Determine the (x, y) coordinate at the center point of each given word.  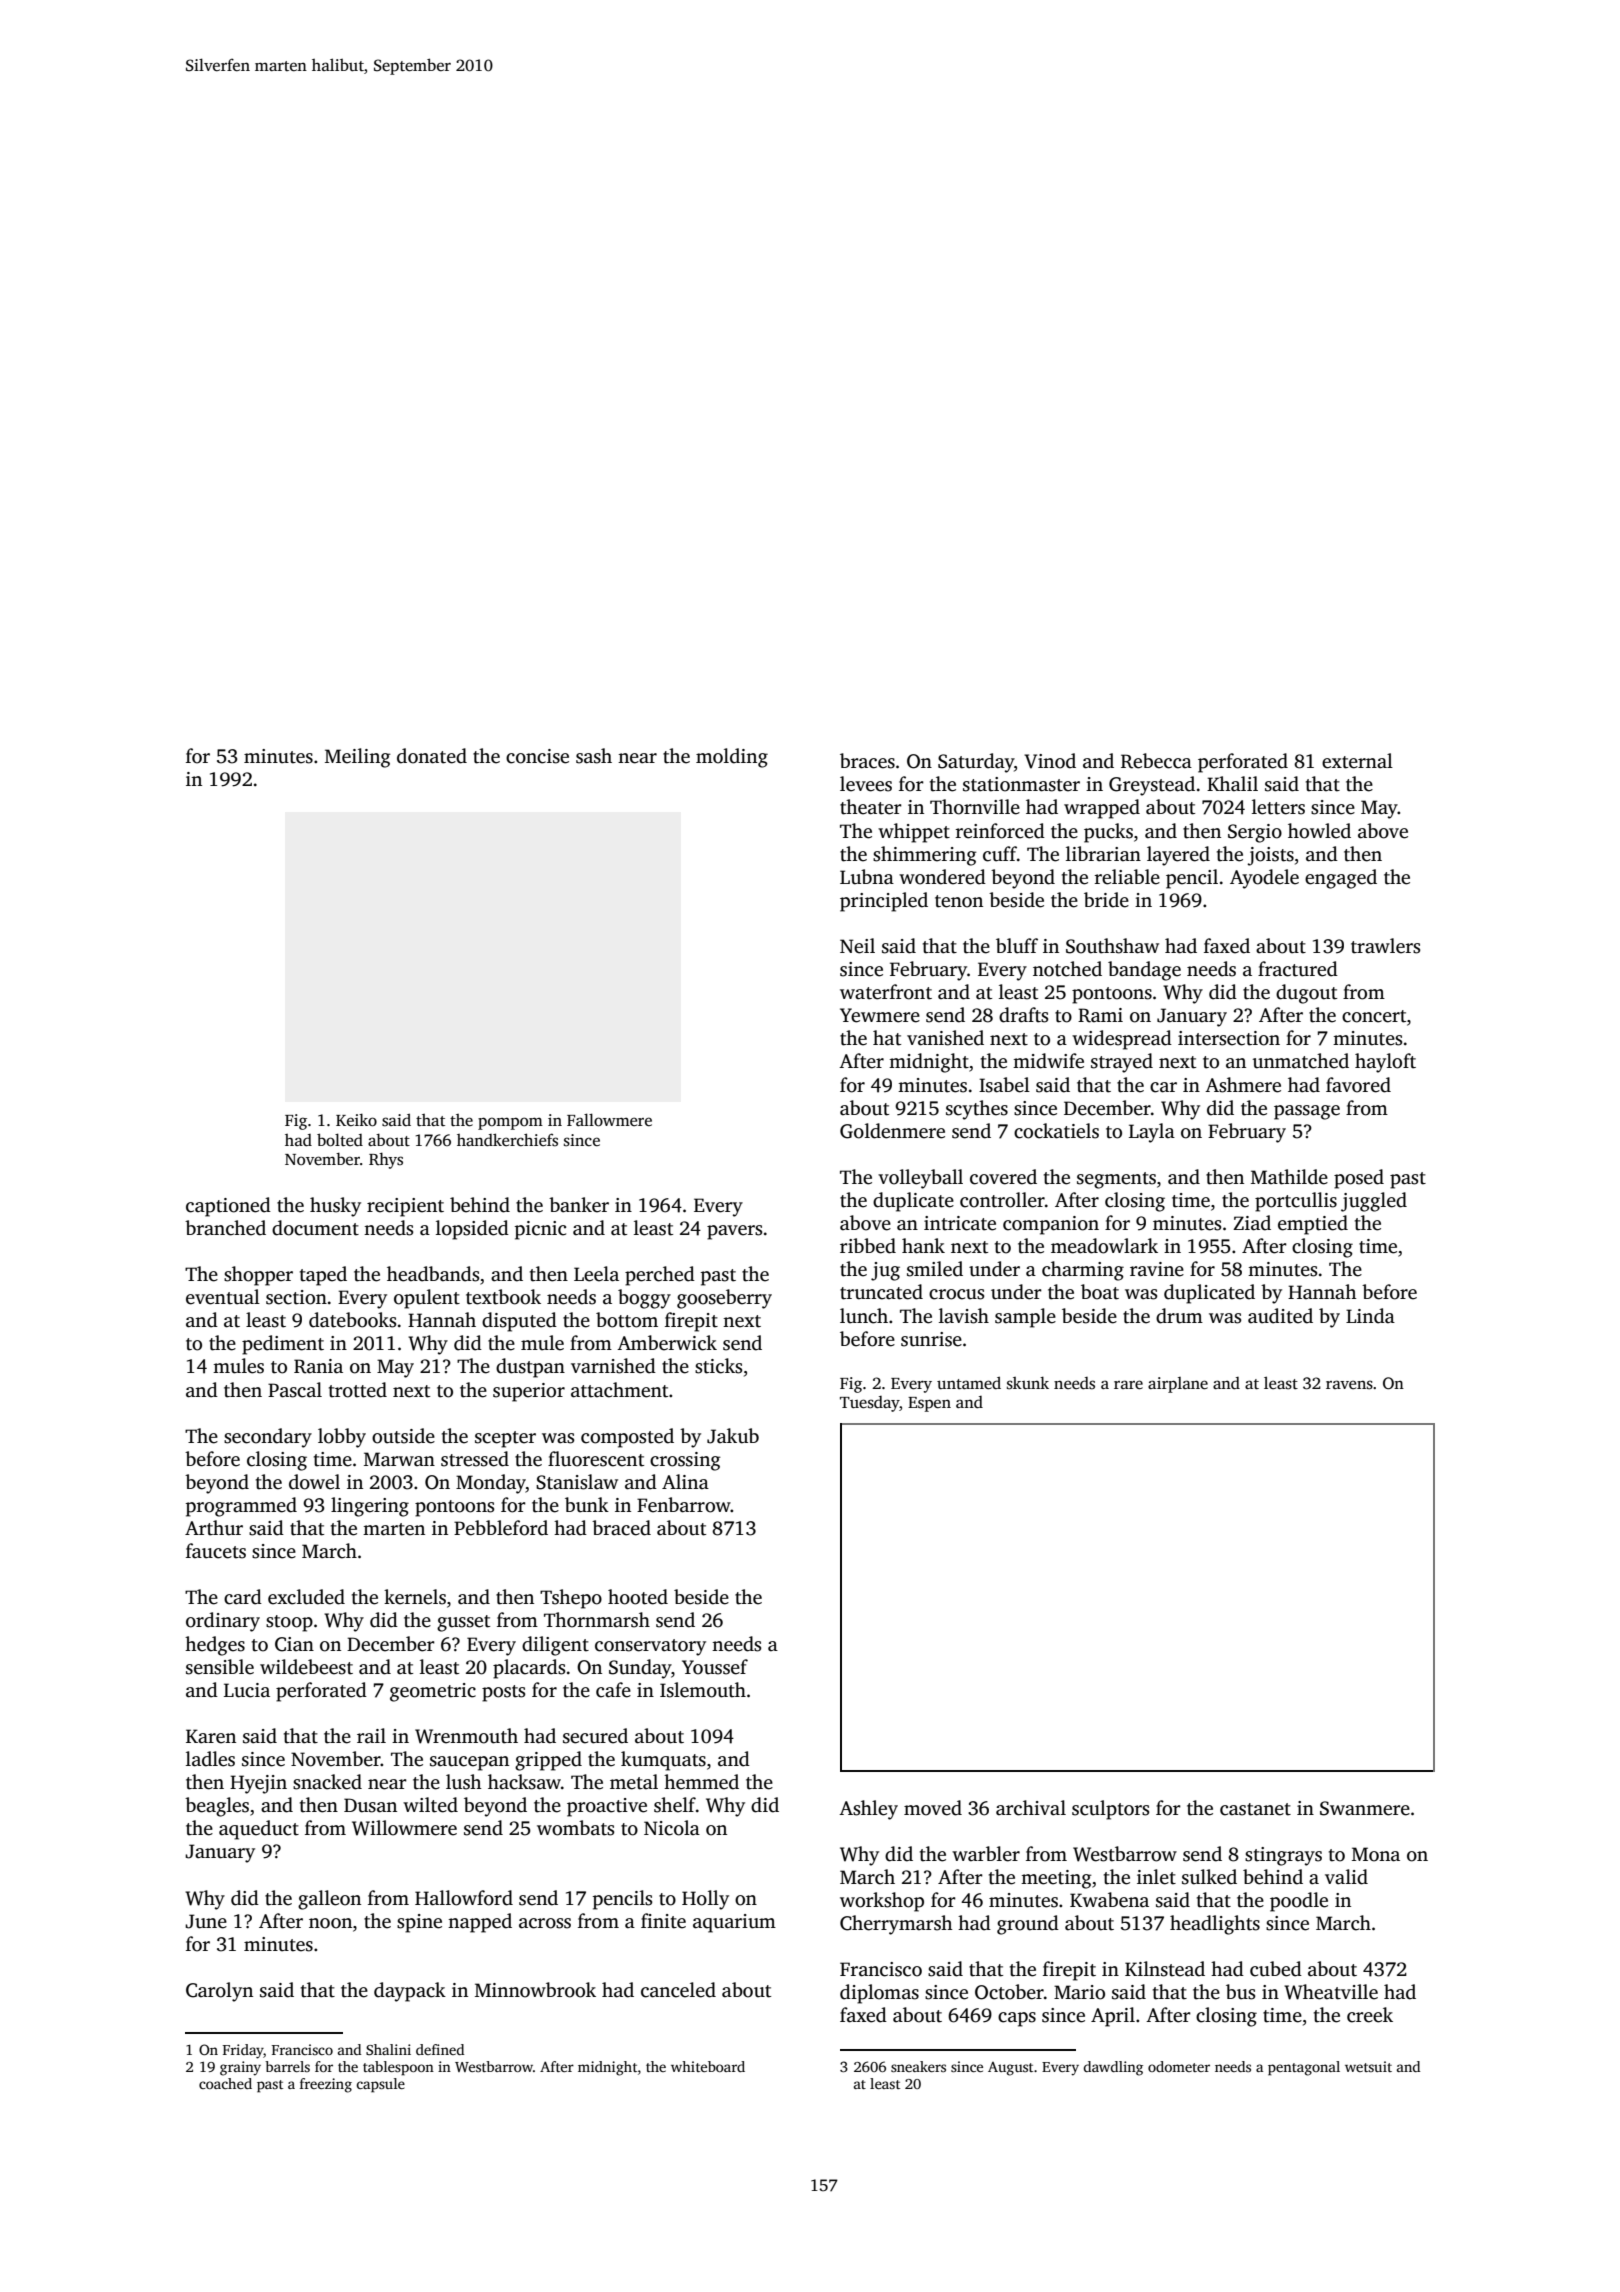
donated (432, 756)
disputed (519, 1322)
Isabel (1004, 1085)
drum (1179, 1316)
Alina (685, 1481)
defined (440, 2049)
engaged (1341, 879)
